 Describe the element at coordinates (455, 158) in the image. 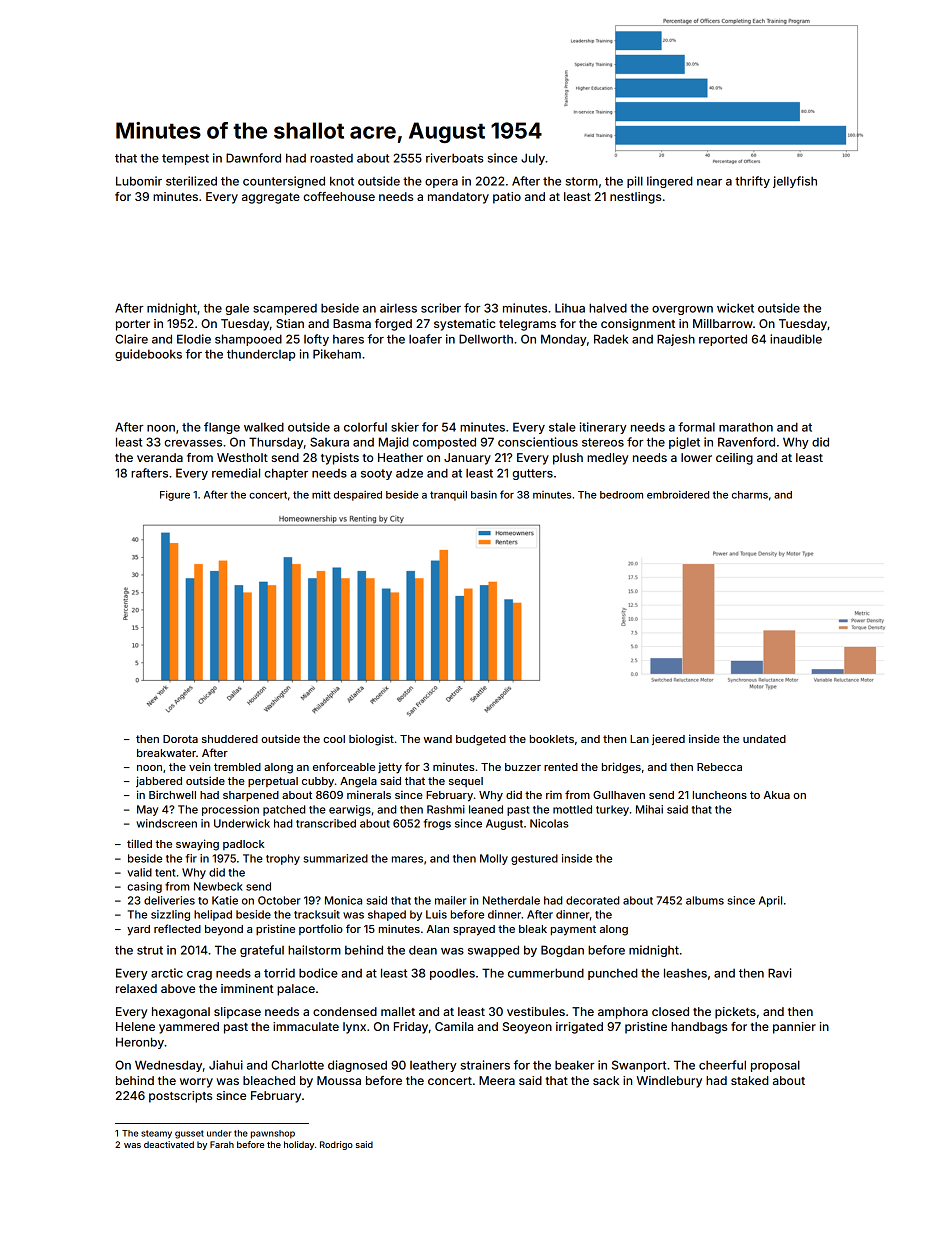

I see `riverboats` at that location.
